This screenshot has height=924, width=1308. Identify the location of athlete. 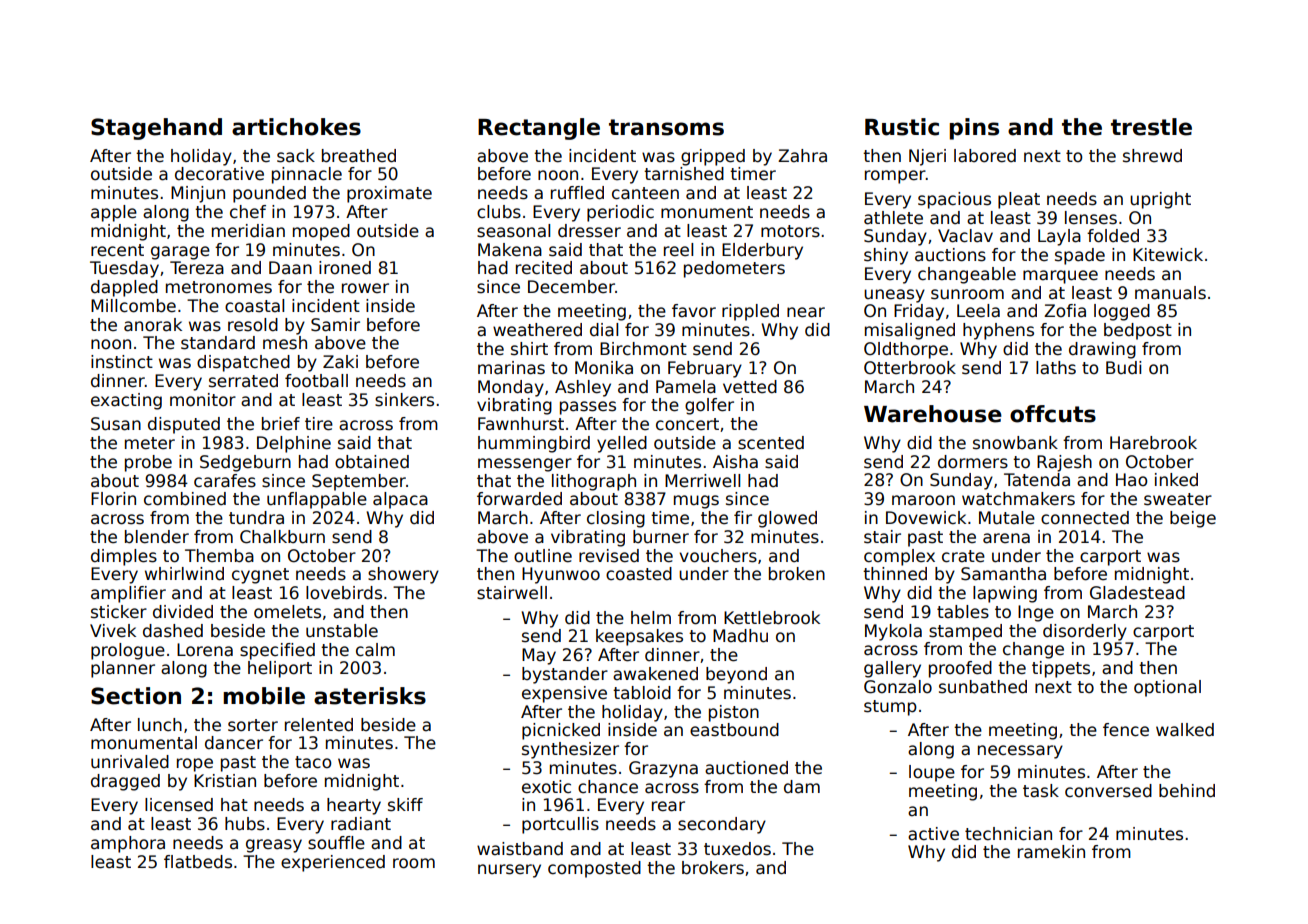
(893, 218).
